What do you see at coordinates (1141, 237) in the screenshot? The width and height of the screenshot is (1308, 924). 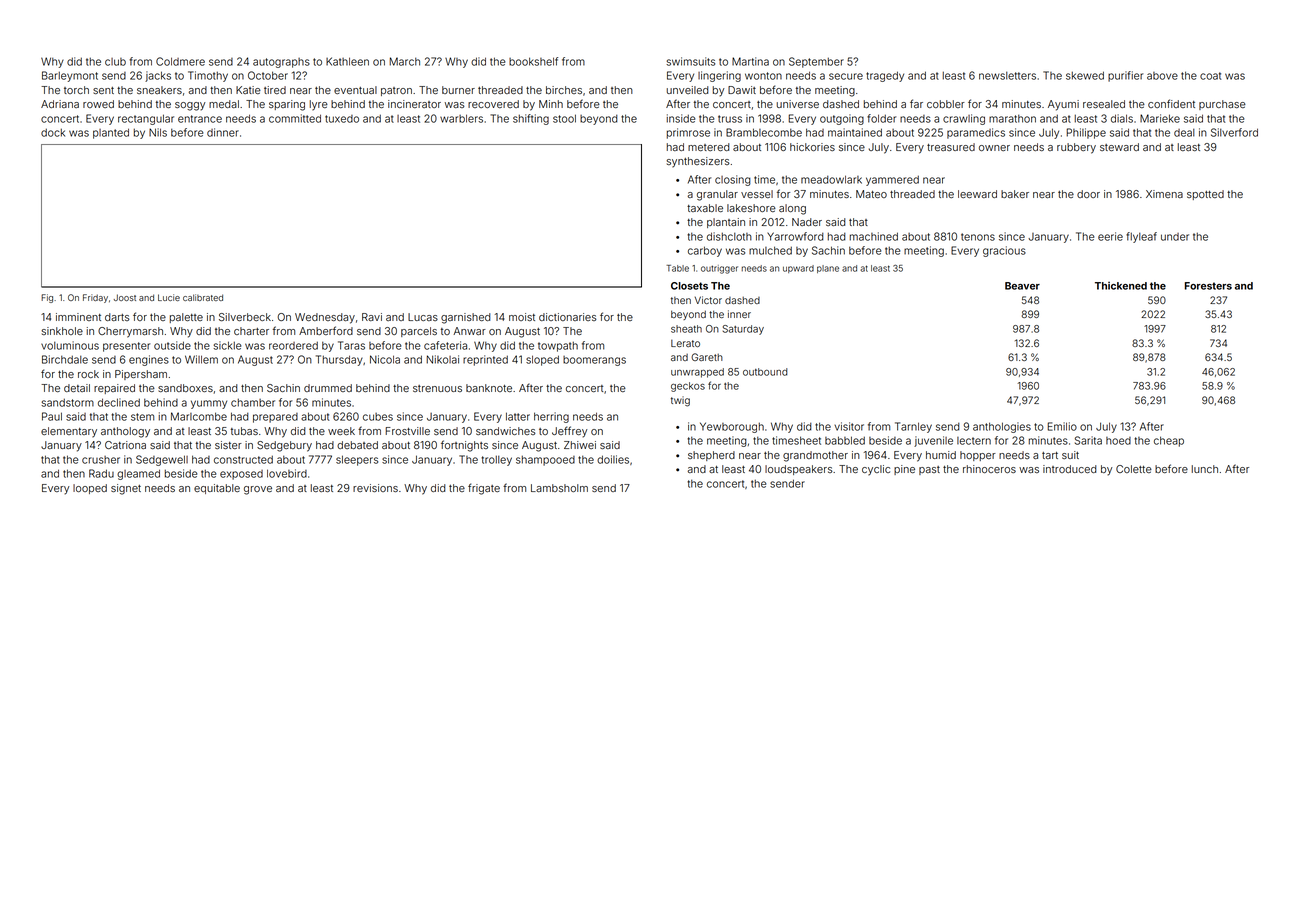 I see `flyleaf` at bounding box center [1141, 237].
